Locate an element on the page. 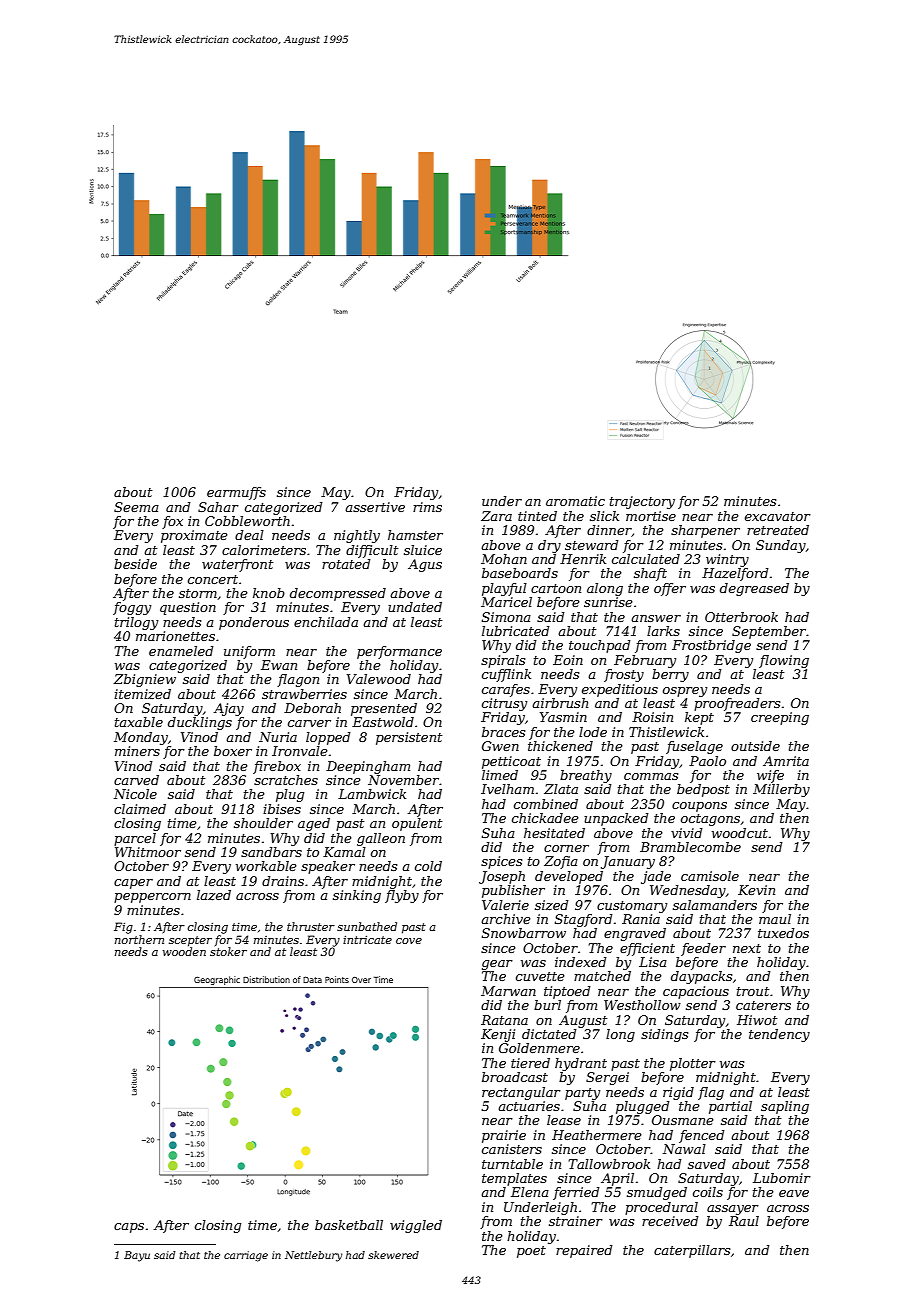  stoker is located at coordinates (228, 951).
